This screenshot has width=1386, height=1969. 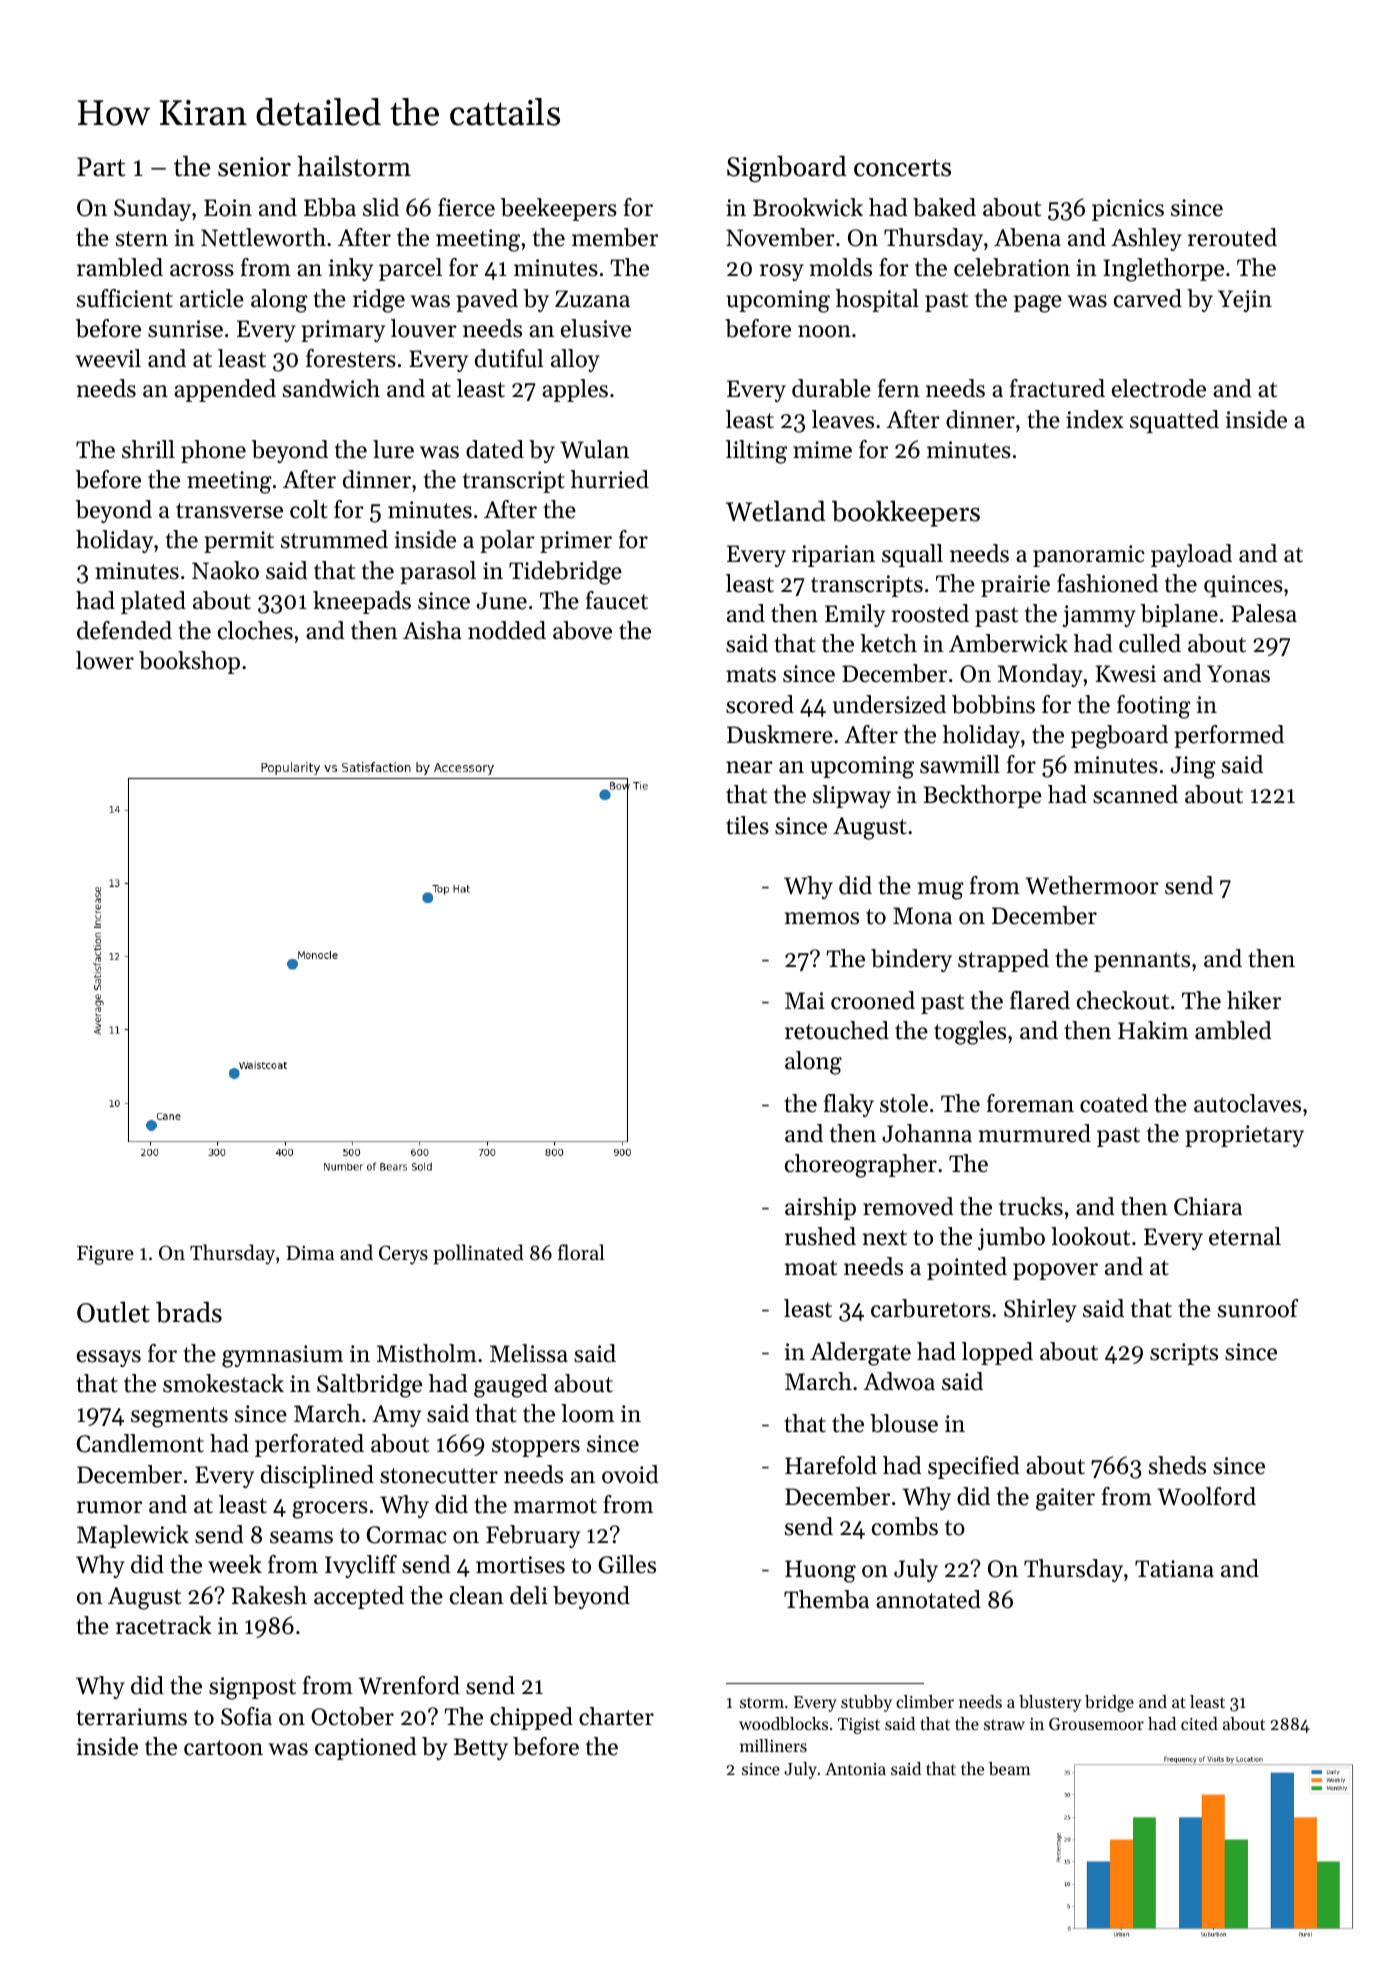 What do you see at coordinates (1095, 419) in the screenshot?
I see `index` at bounding box center [1095, 419].
